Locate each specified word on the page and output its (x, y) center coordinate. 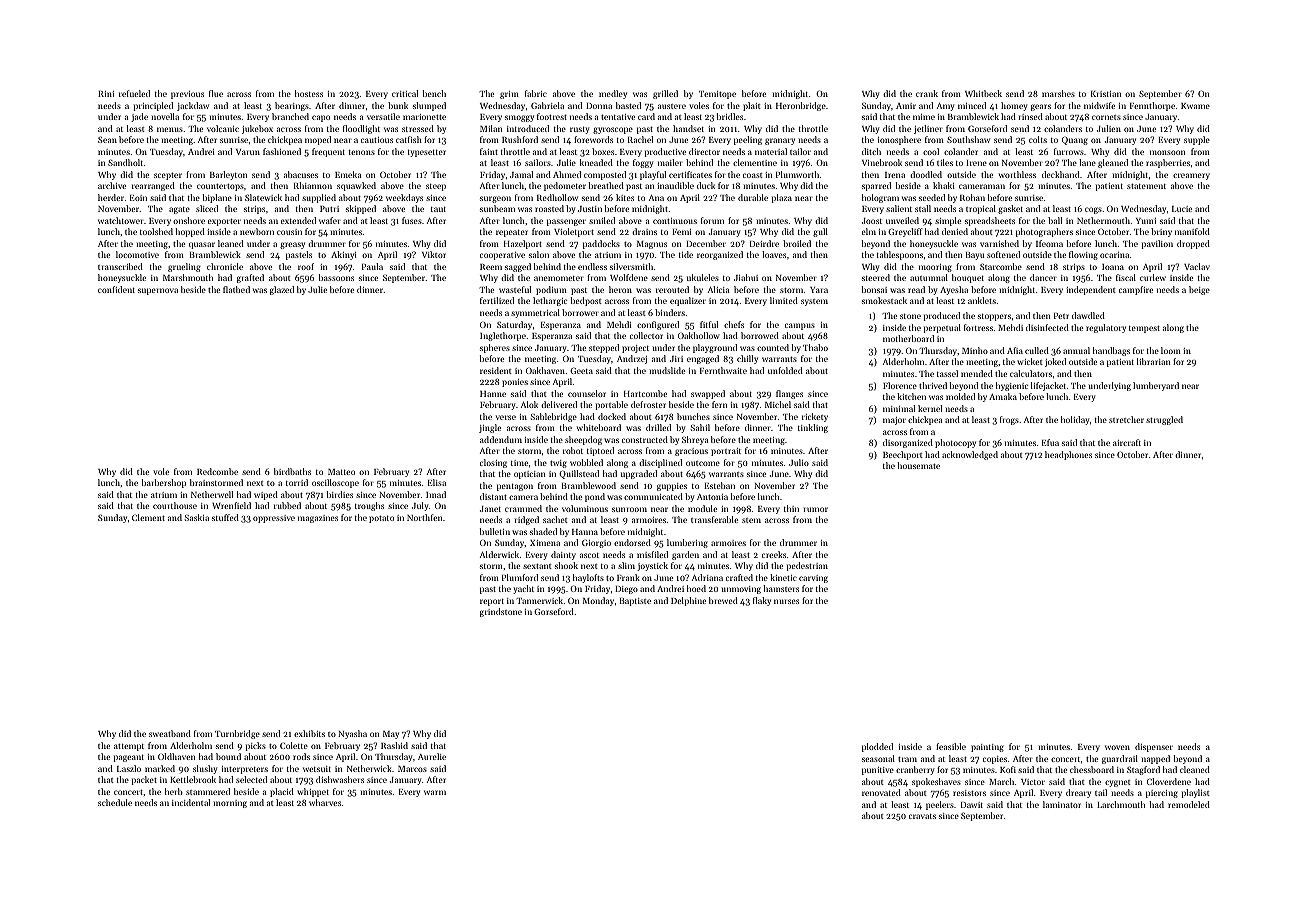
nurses (786, 601)
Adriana (707, 577)
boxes (603, 151)
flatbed (236, 289)
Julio (799, 462)
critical (405, 93)
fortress (978, 327)
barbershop (164, 483)
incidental (191, 802)
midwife (1099, 105)
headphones (1068, 455)
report (492, 602)
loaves (774, 254)
